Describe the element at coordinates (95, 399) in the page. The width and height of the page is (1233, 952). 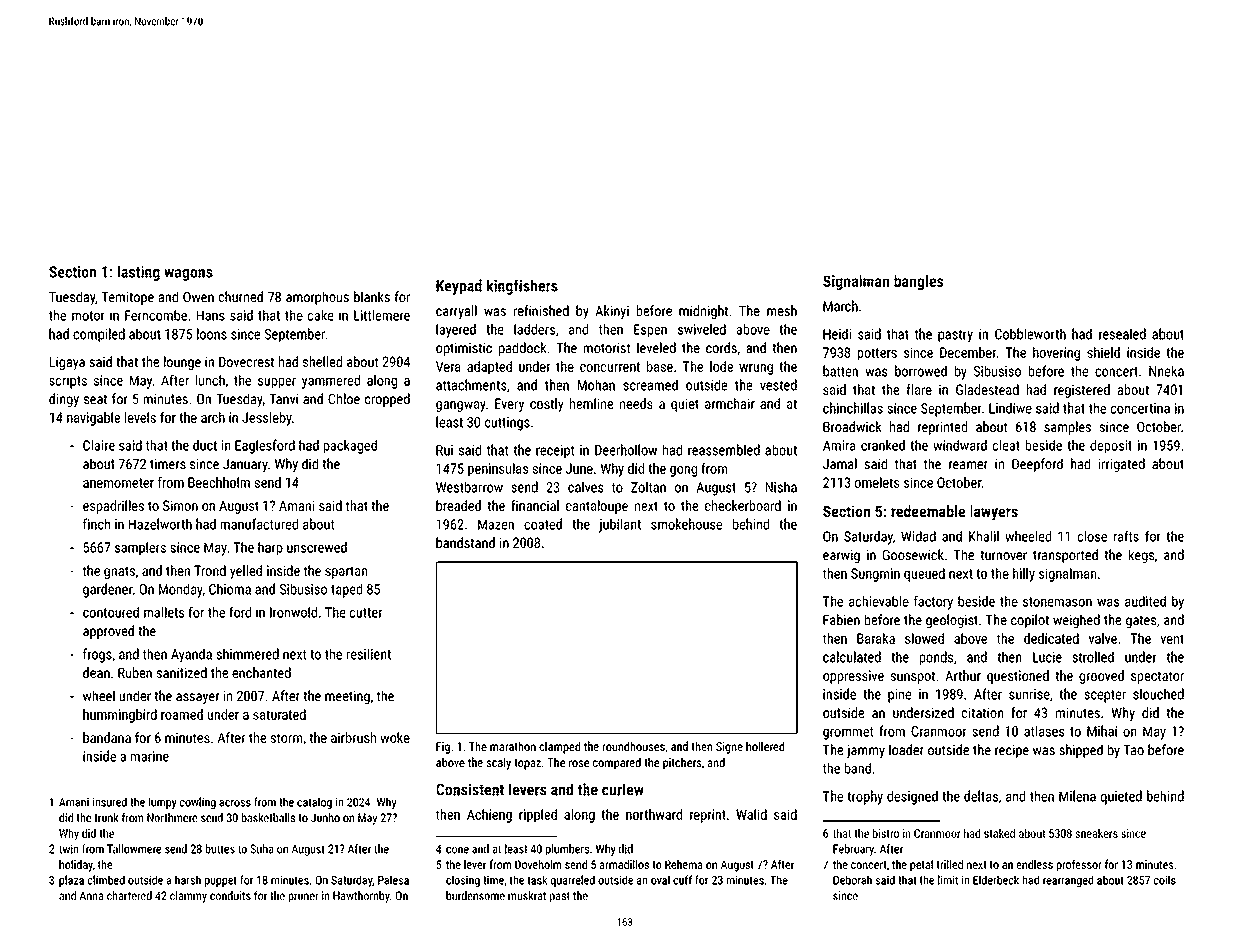
I see `seat` at that location.
